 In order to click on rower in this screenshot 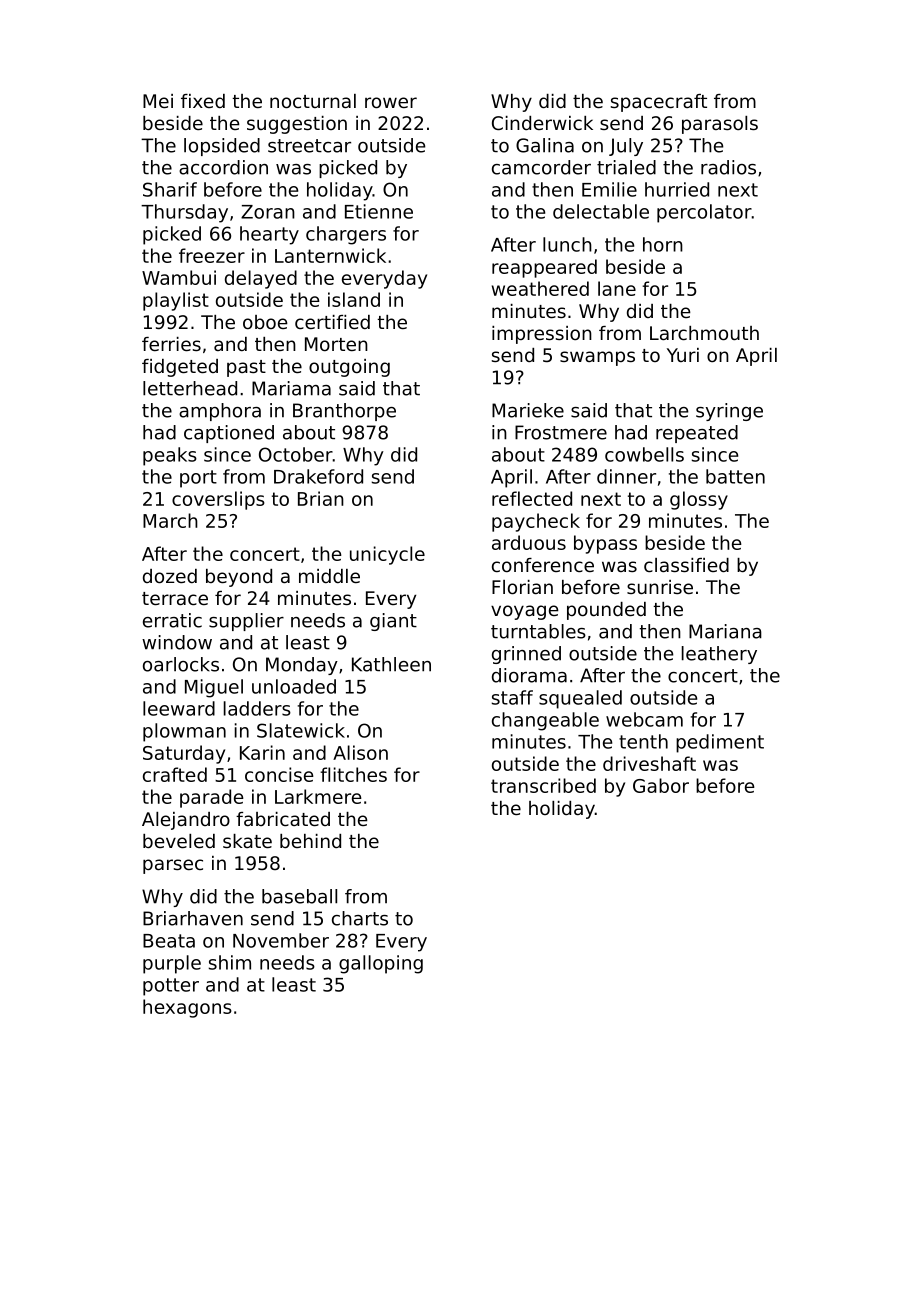, I will do `click(391, 102)`.
